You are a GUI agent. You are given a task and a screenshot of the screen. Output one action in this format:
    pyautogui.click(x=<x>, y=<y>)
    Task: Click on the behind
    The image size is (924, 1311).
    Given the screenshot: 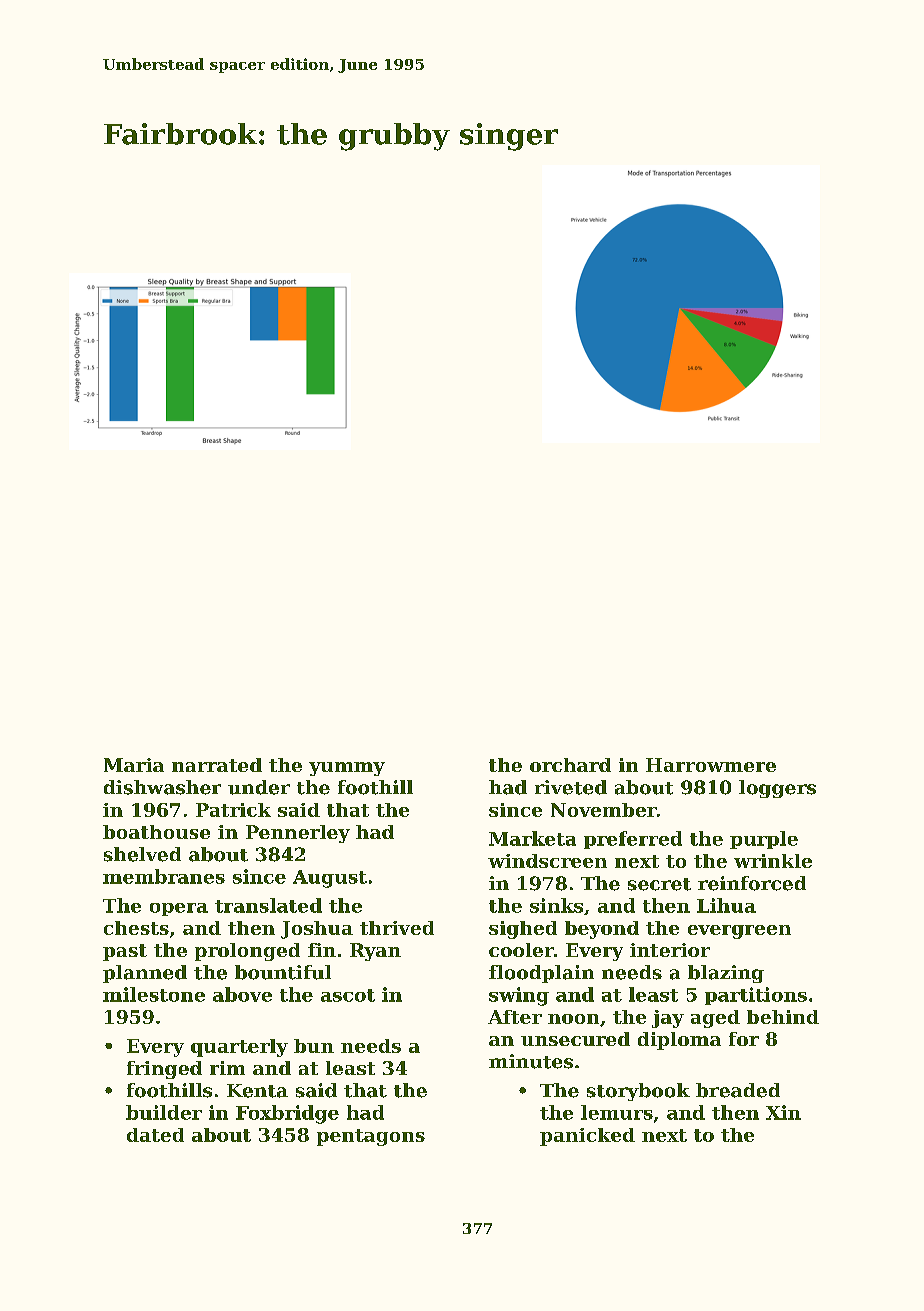 What is the action you would take?
    pyautogui.click(x=783, y=1017)
